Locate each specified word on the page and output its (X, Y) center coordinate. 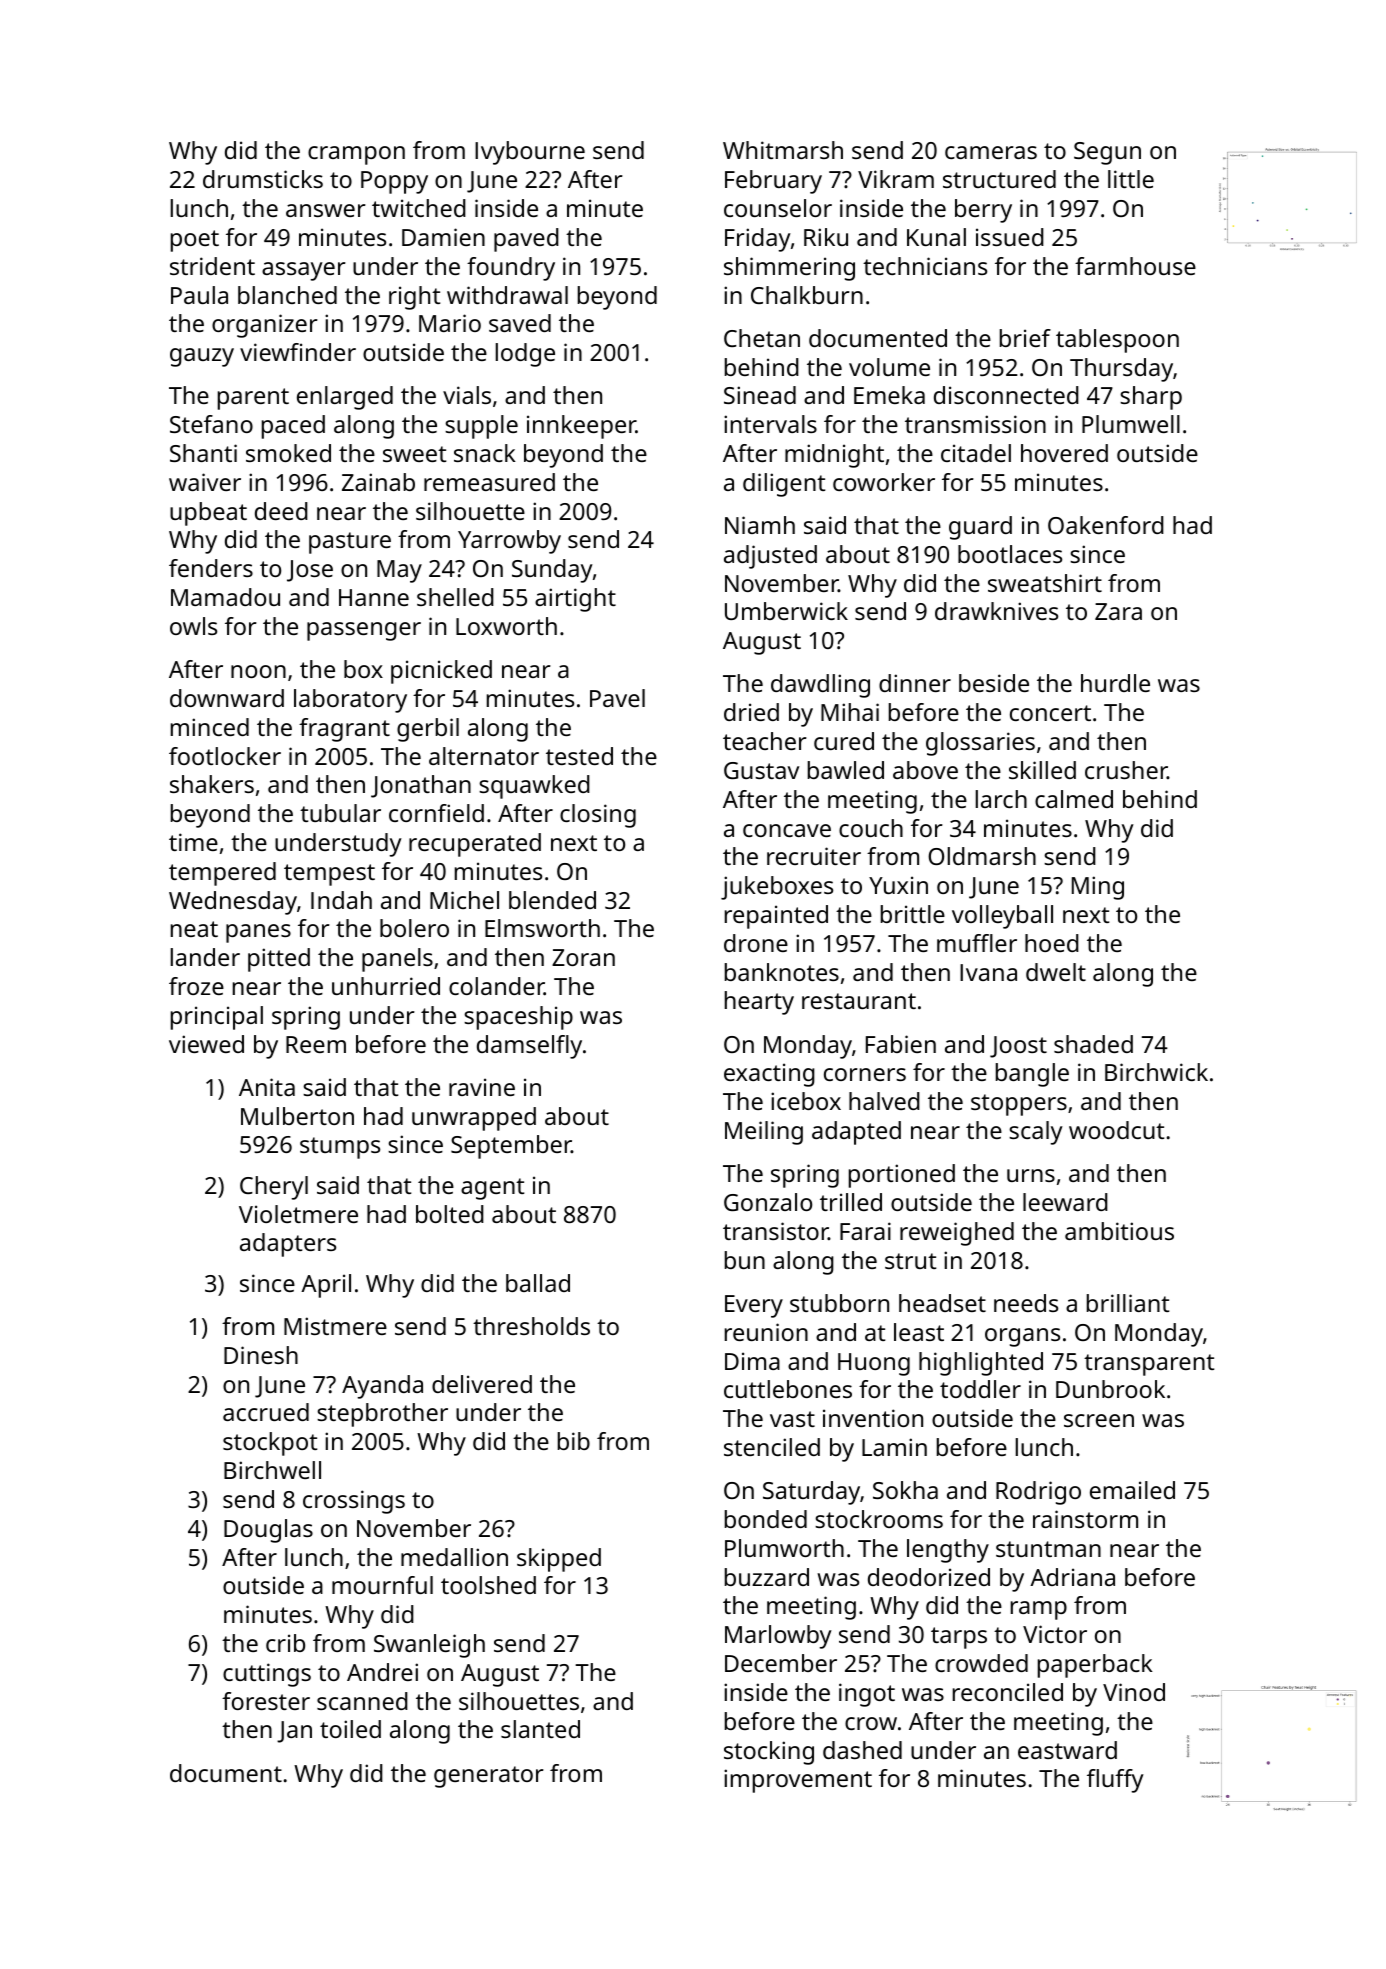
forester (266, 1701)
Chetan (762, 338)
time (193, 842)
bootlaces (1010, 554)
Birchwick (1156, 1072)
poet (195, 241)
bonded (766, 1519)
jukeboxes (777, 888)
